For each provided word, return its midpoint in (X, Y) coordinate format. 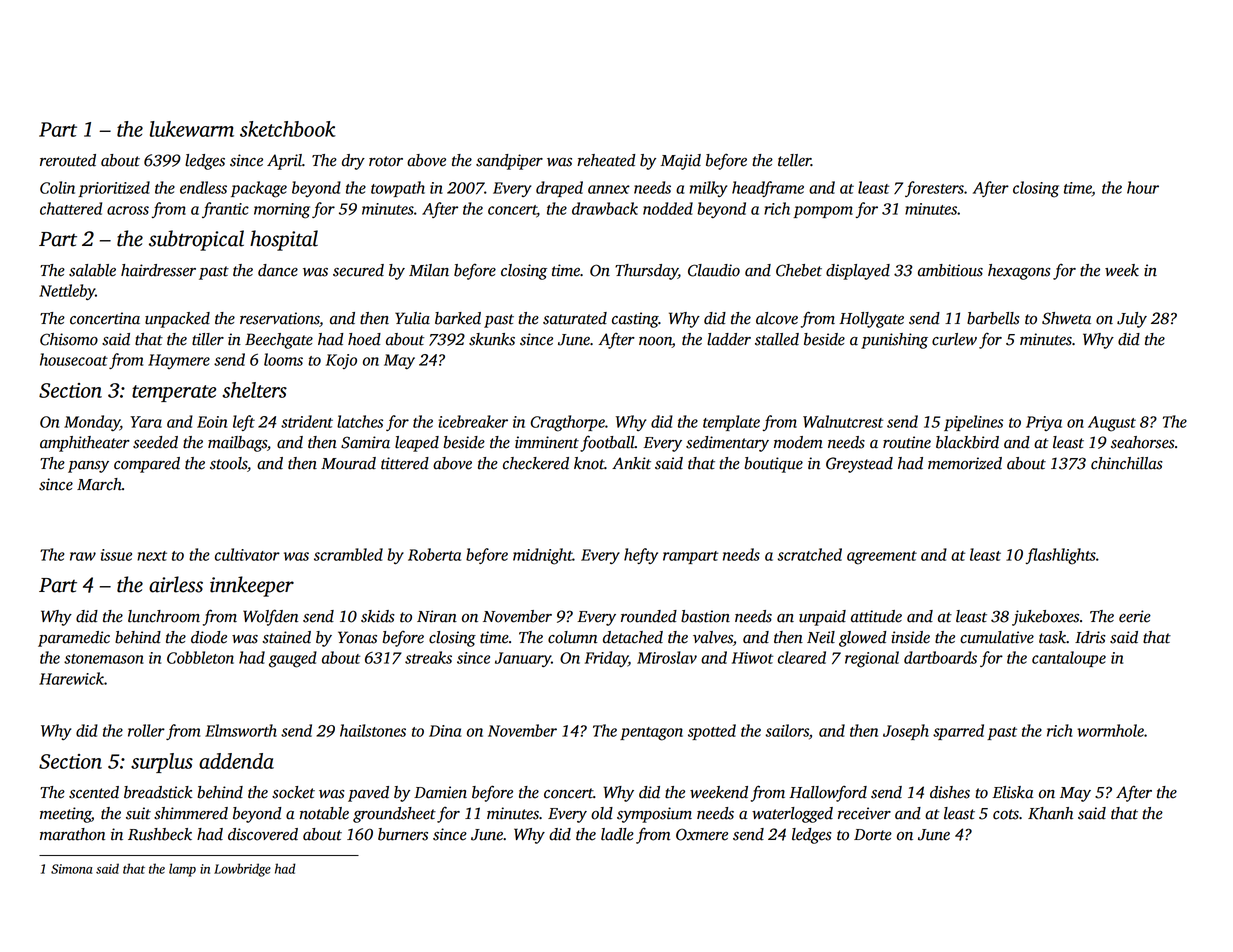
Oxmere (702, 834)
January (523, 659)
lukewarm (192, 129)
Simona (71, 869)
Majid (681, 162)
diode (209, 637)
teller (794, 160)
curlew (954, 339)
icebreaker (473, 421)
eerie (1135, 616)
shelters (254, 390)
